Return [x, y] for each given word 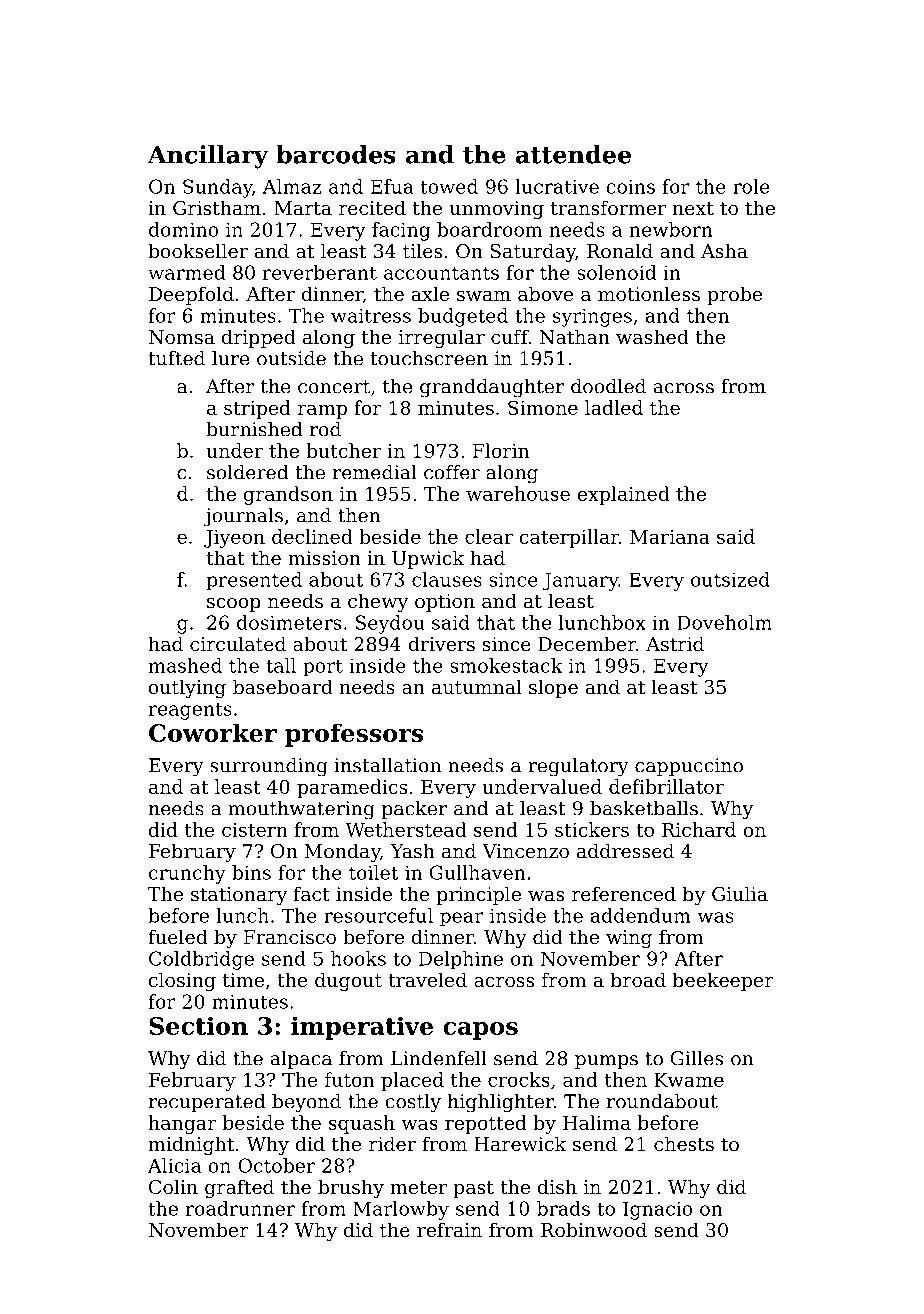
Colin [173, 1186]
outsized [730, 579]
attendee [573, 154]
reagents [190, 711]
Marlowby [401, 1210]
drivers [441, 643]
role [751, 186]
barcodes [336, 154]
